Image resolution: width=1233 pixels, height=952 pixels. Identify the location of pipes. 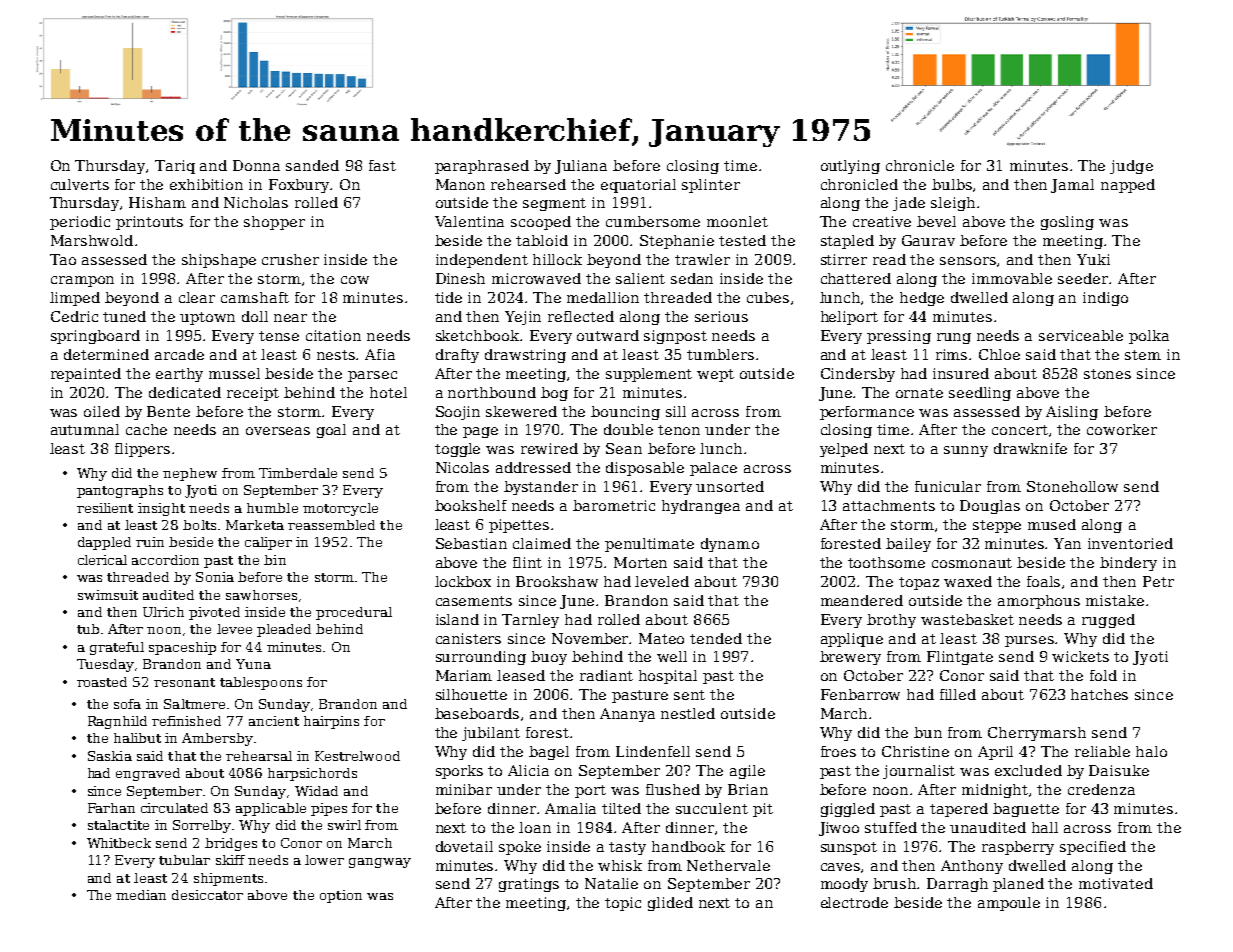
(329, 809).
